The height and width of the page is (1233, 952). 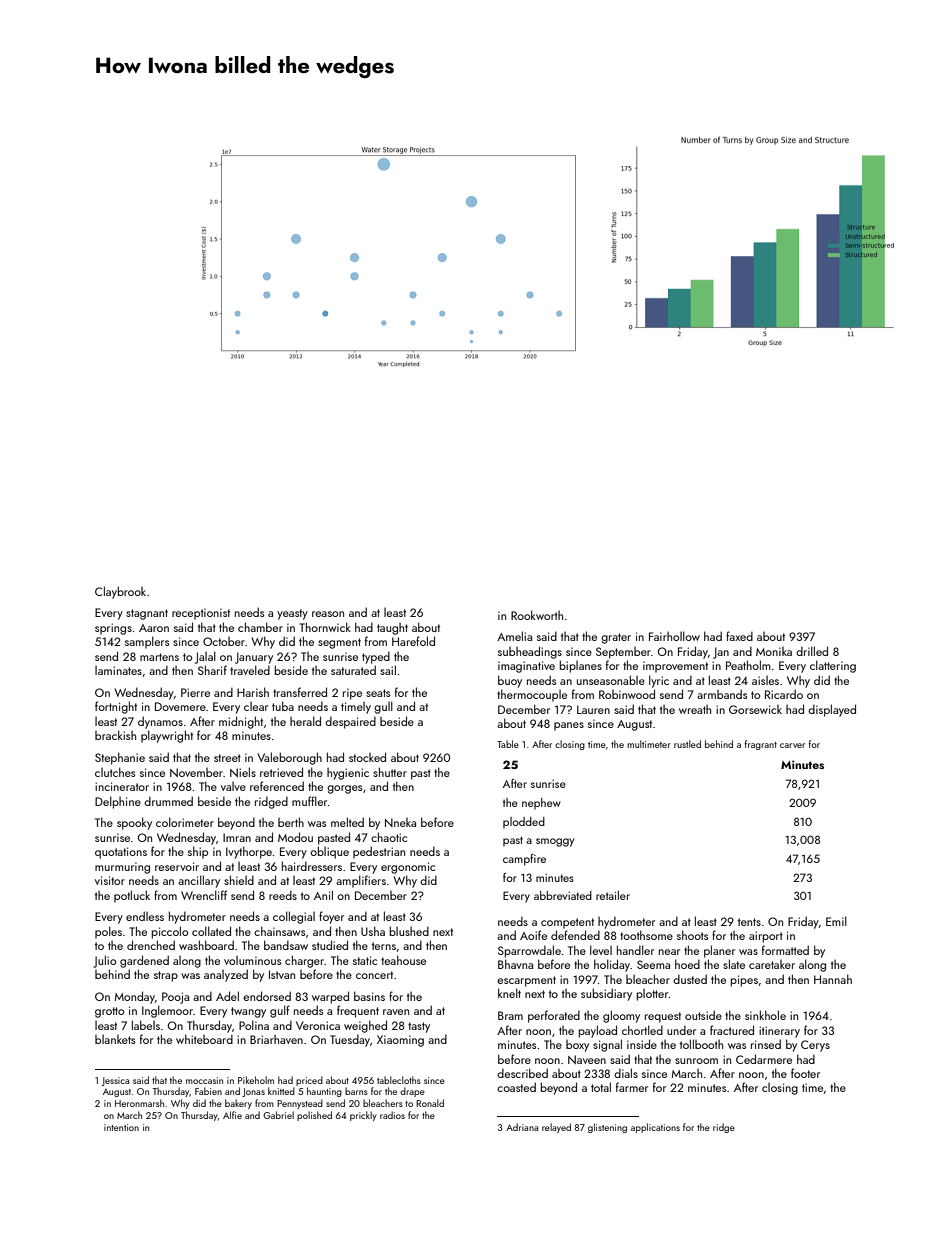 I want to click on clattering, so click(x=833, y=666).
